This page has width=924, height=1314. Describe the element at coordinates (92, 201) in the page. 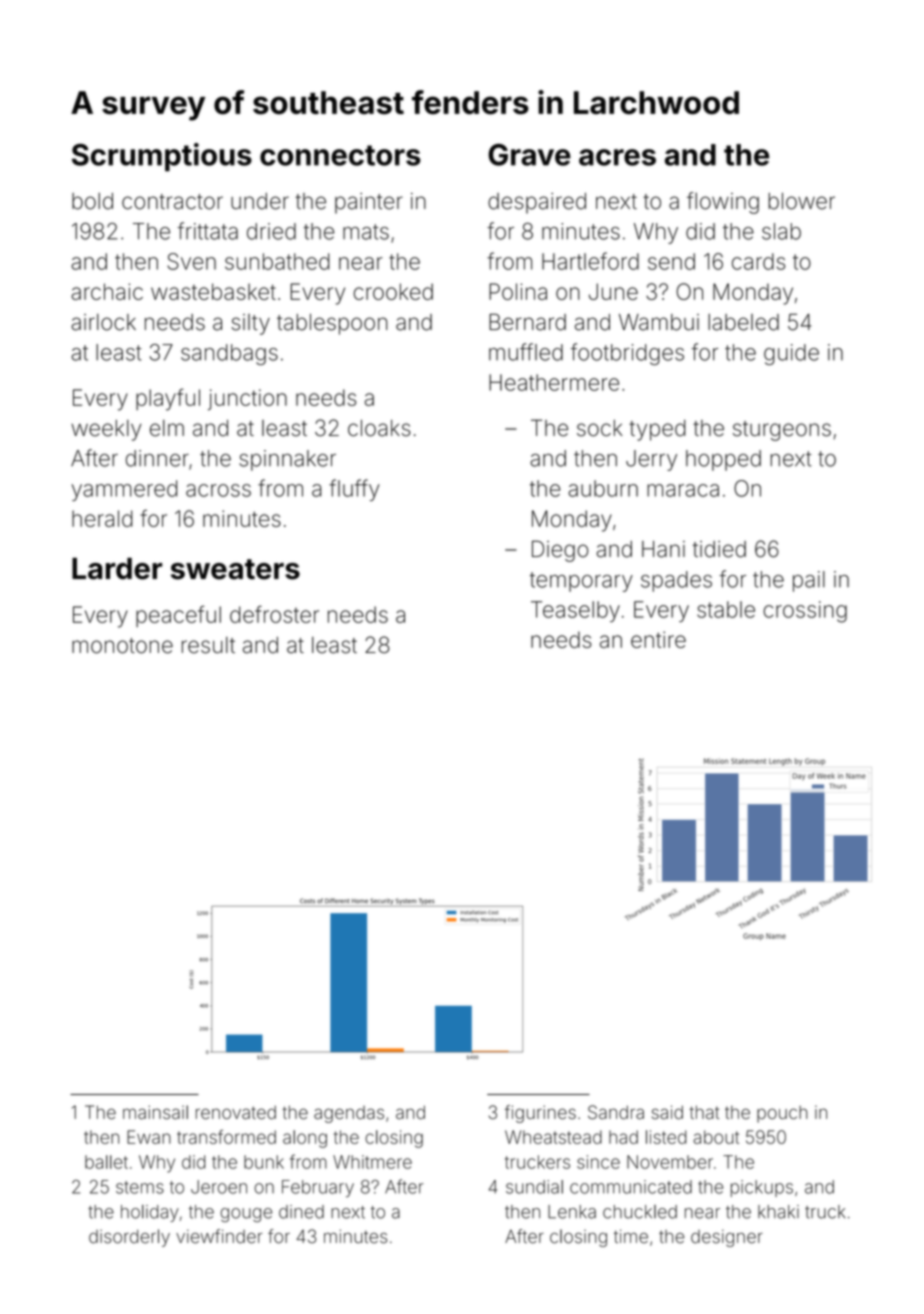

I see `bold` at that location.
